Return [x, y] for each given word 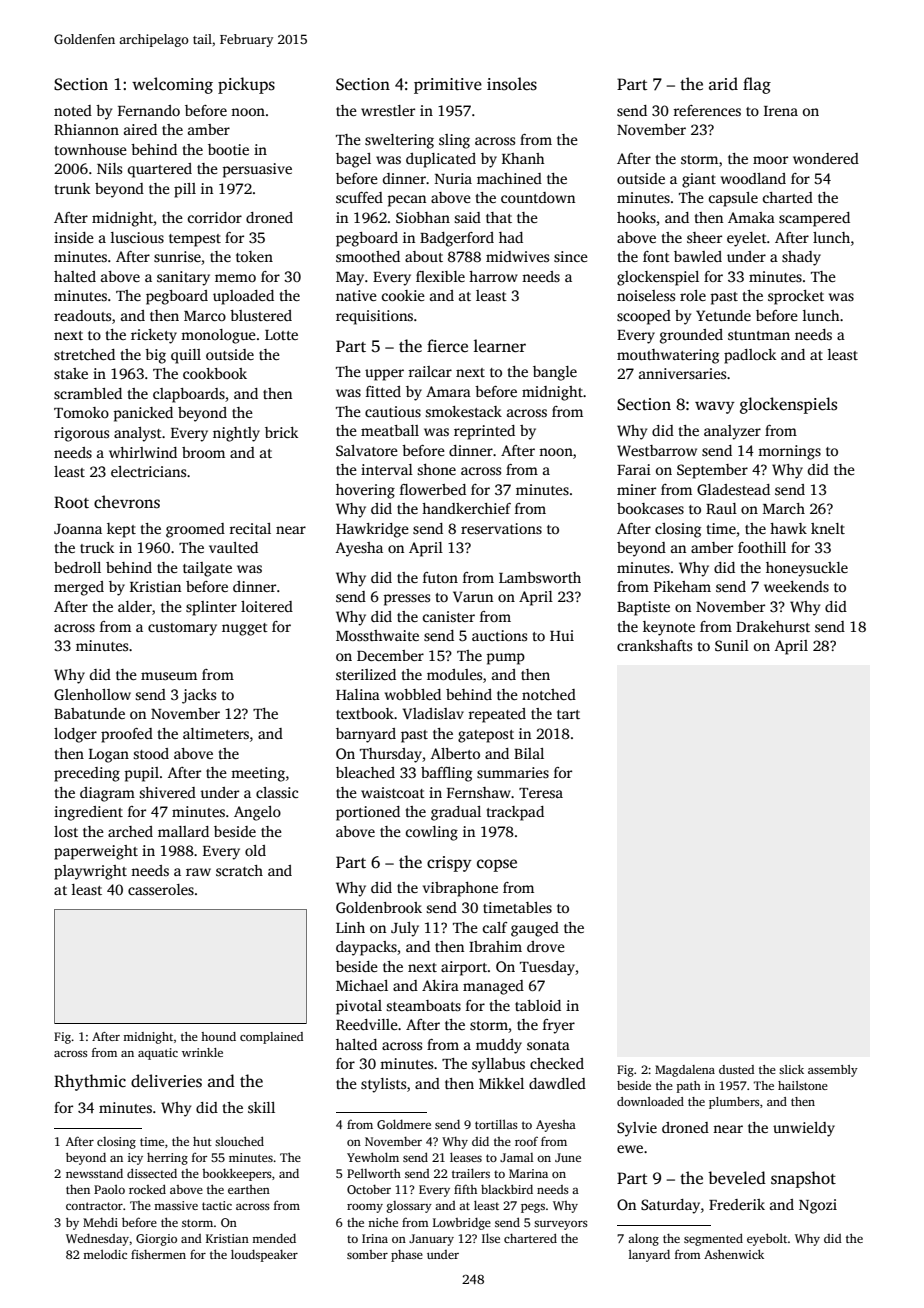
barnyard [366, 735]
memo [235, 278]
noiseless [646, 295]
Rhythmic [90, 1082]
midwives [517, 256]
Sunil [732, 645]
